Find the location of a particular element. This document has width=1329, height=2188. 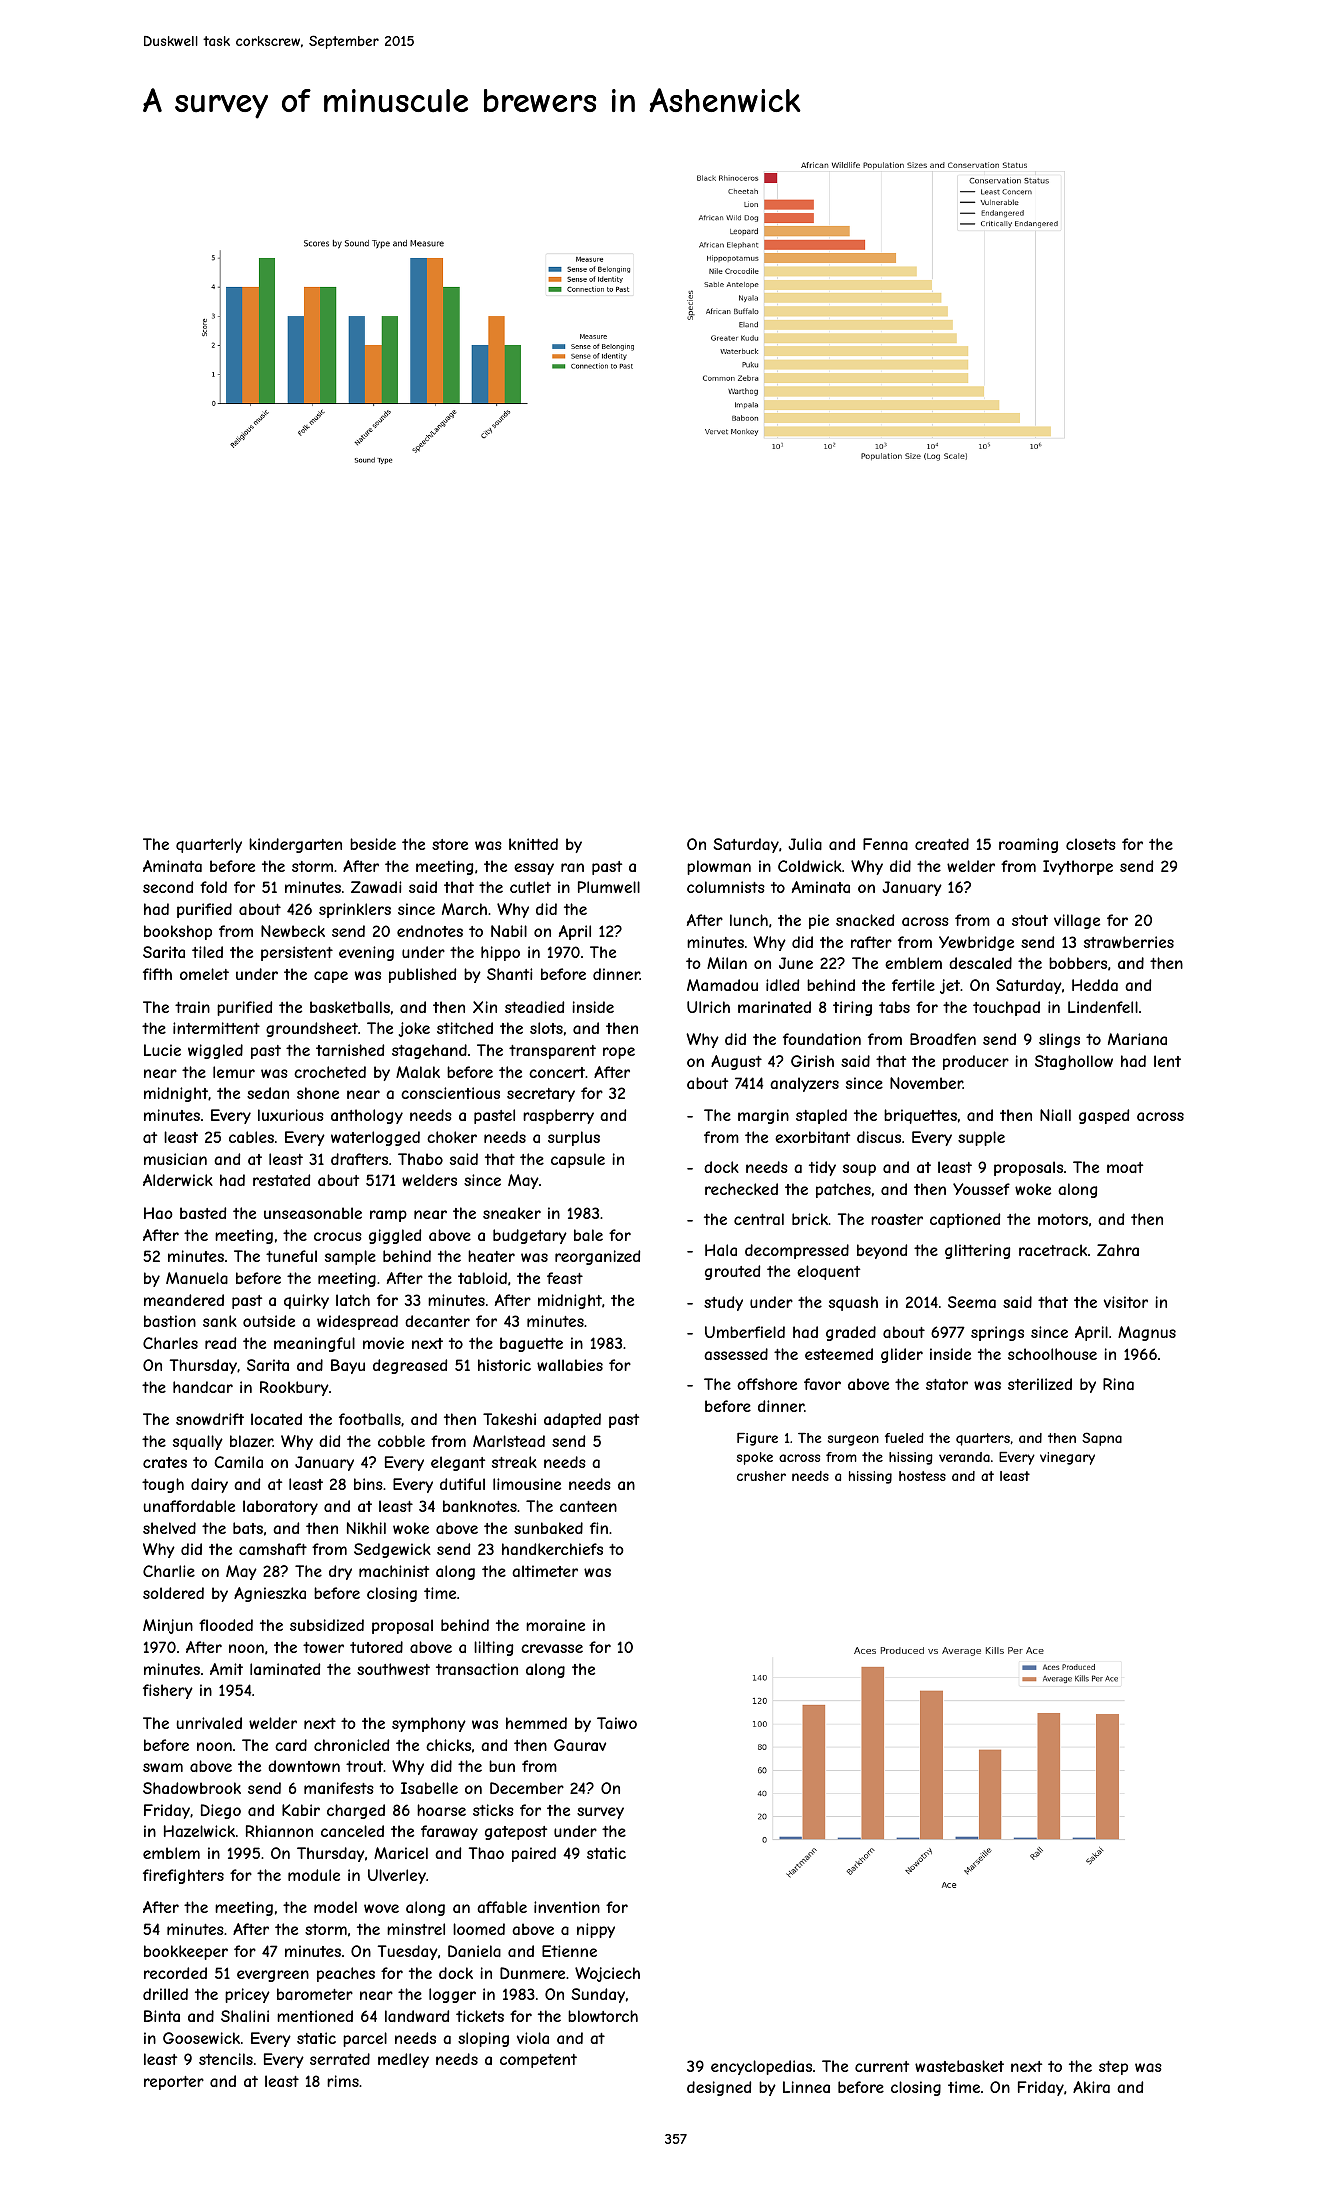

Fenna is located at coordinates (885, 844).
